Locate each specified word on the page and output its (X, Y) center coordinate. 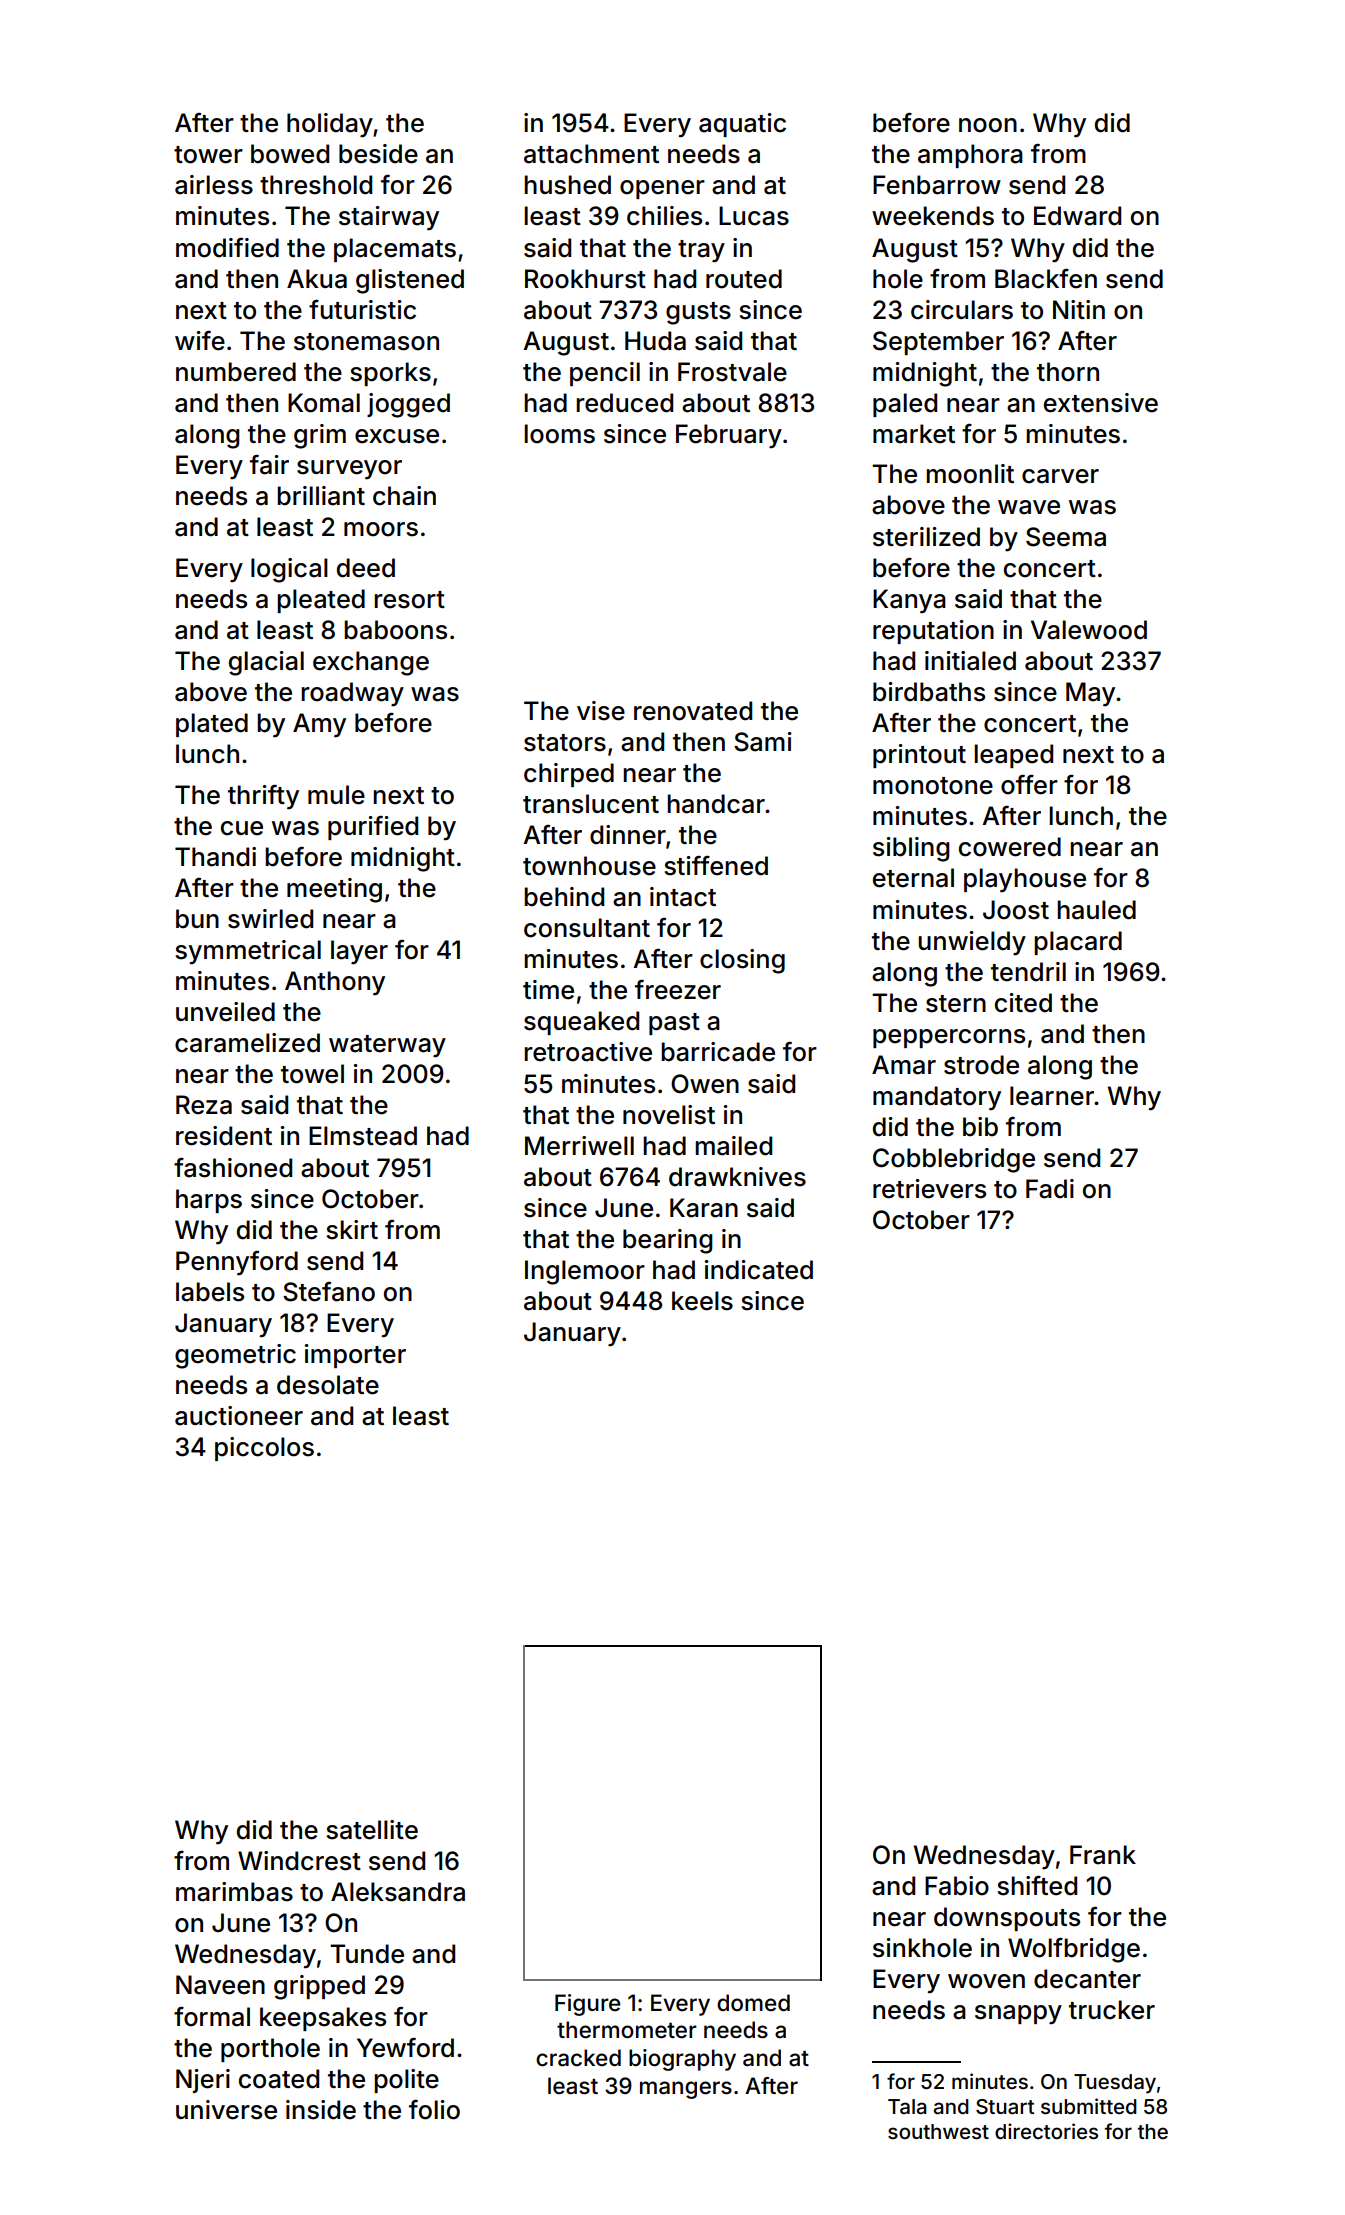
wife (200, 341)
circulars (962, 310)
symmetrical (248, 952)
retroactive (588, 1052)
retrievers (929, 1189)
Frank (1103, 1855)
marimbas (234, 1892)
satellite (372, 1830)
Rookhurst (585, 279)
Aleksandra (398, 1892)
